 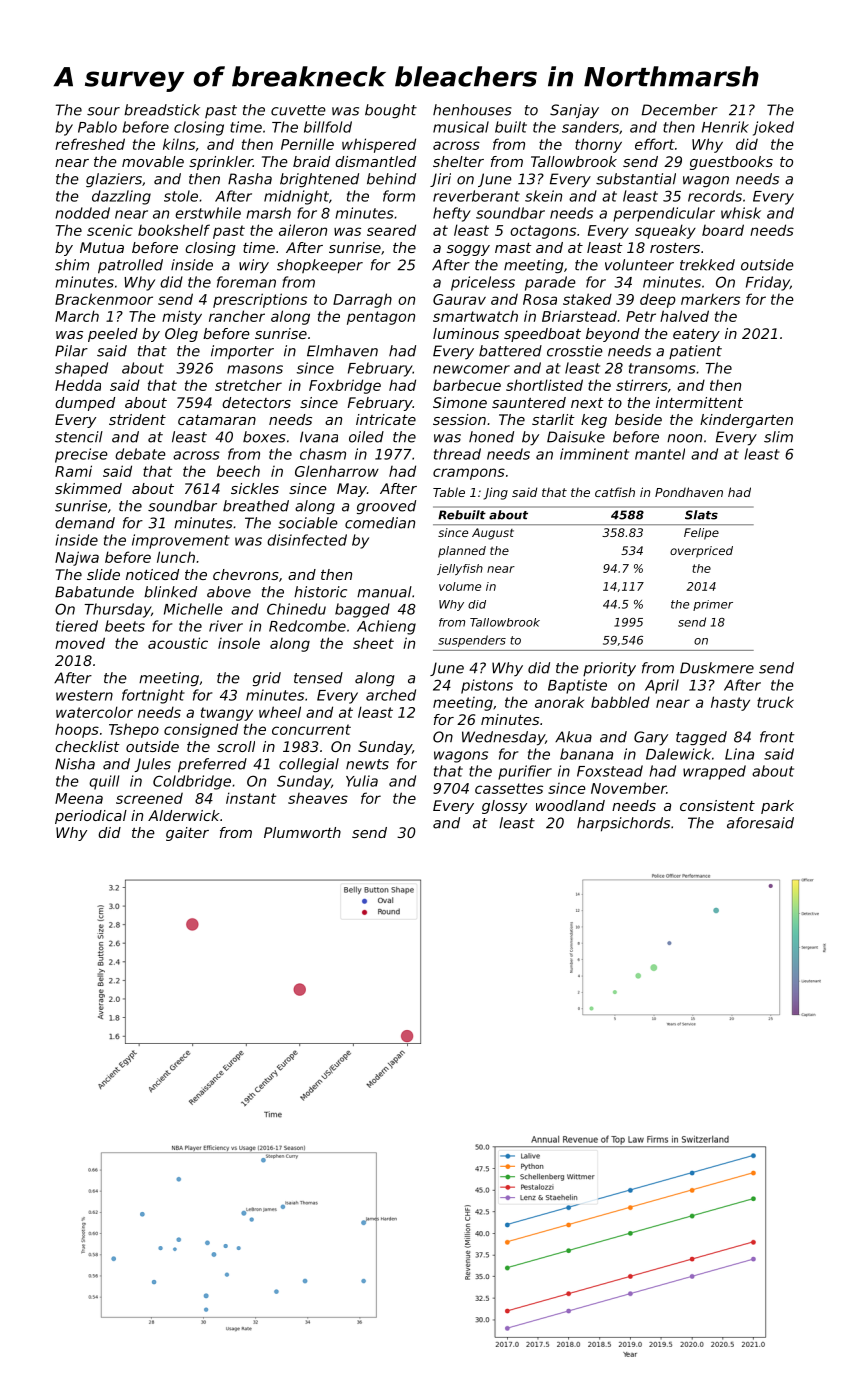 What do you see at coordinates (466, 333) in the screenshot?
I see `luminous` at bounding box center [466, 333].
